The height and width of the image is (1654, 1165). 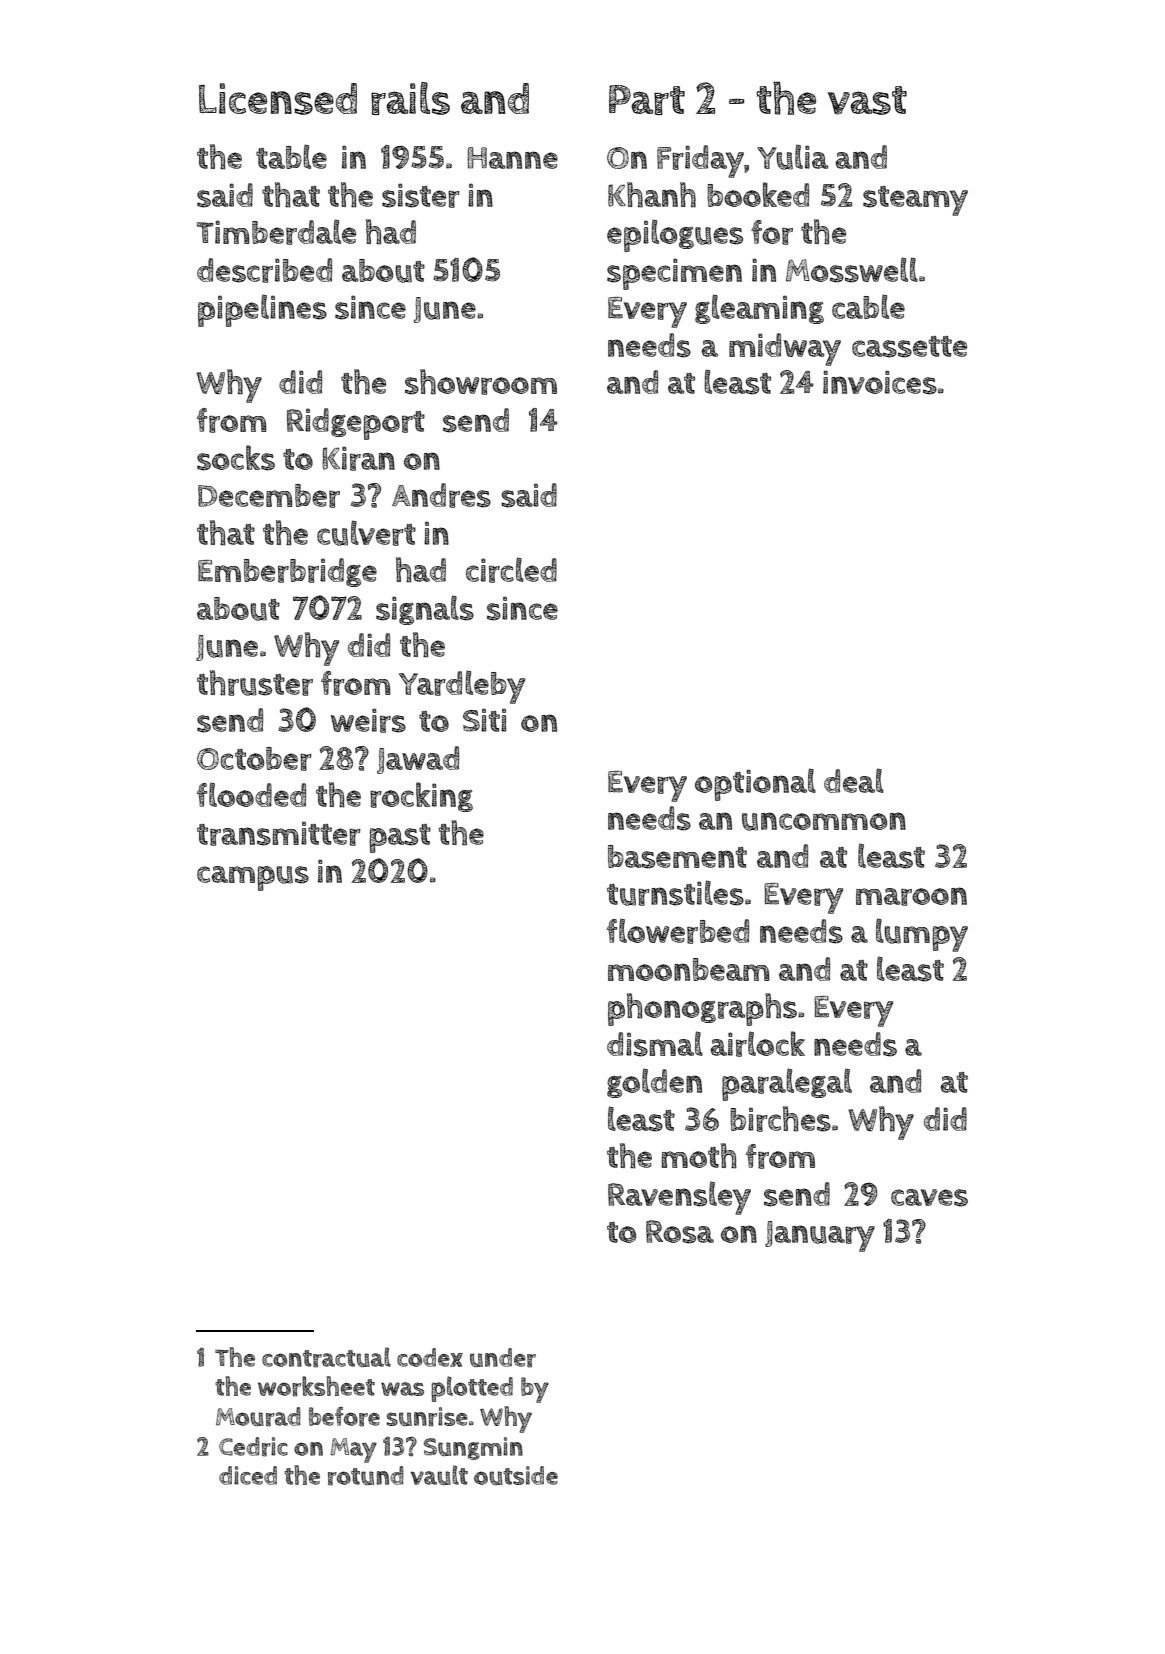 What do you see at coordinates (755, 784) in the image?
I see `optional` at bounding box center [755, 784].
